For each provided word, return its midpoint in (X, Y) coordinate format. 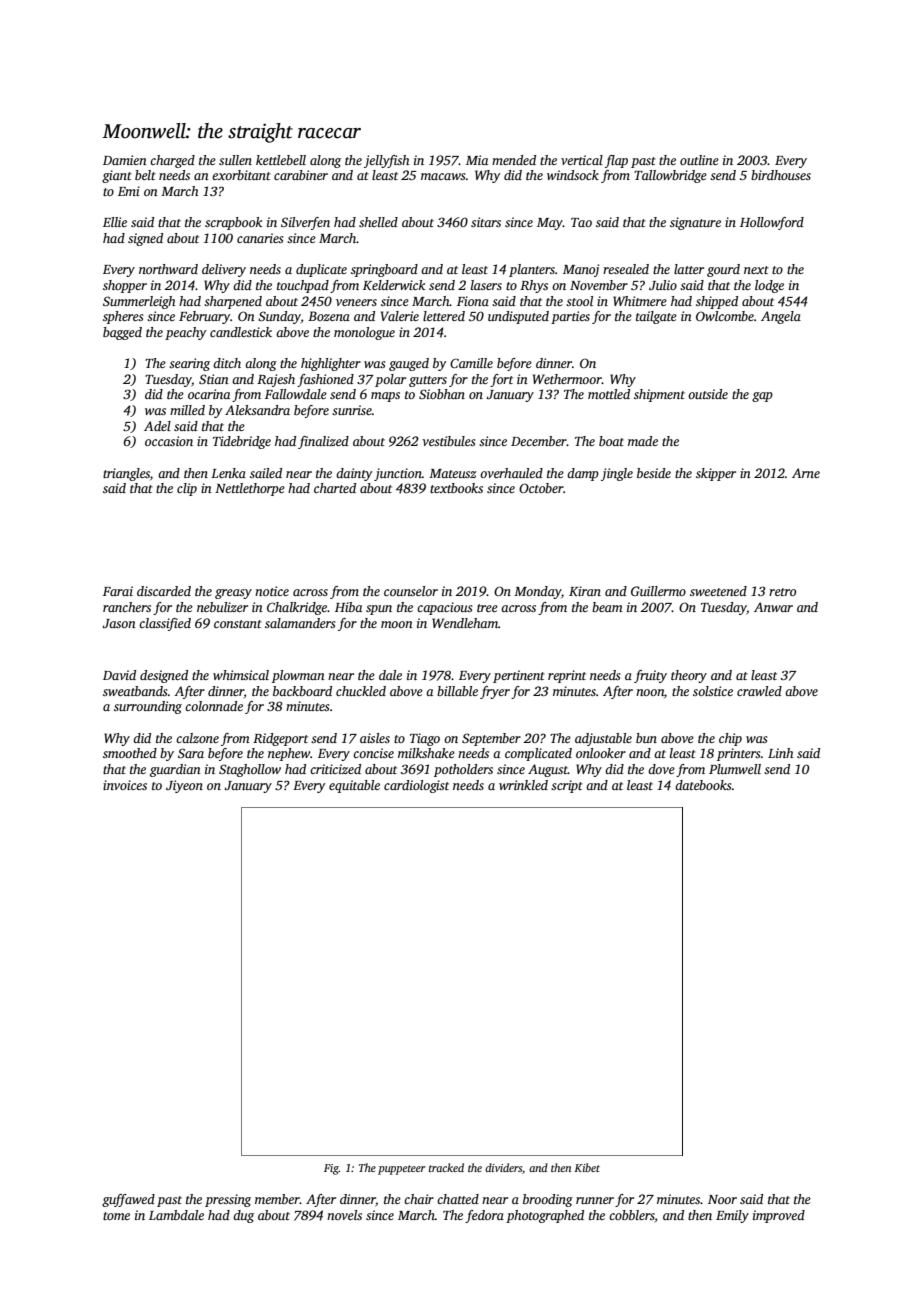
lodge (769, 286)
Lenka (228, 473)
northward (168, 269)
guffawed (128, 1200)
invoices (125, 785)
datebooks (703, 785)
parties (570, 317)
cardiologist (416, 786)
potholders (463, 770)
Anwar (773, 607)
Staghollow (250, 770)
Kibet (587, 1167)
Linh (780, 753)
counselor (411, 591)
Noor (722, 1199)
